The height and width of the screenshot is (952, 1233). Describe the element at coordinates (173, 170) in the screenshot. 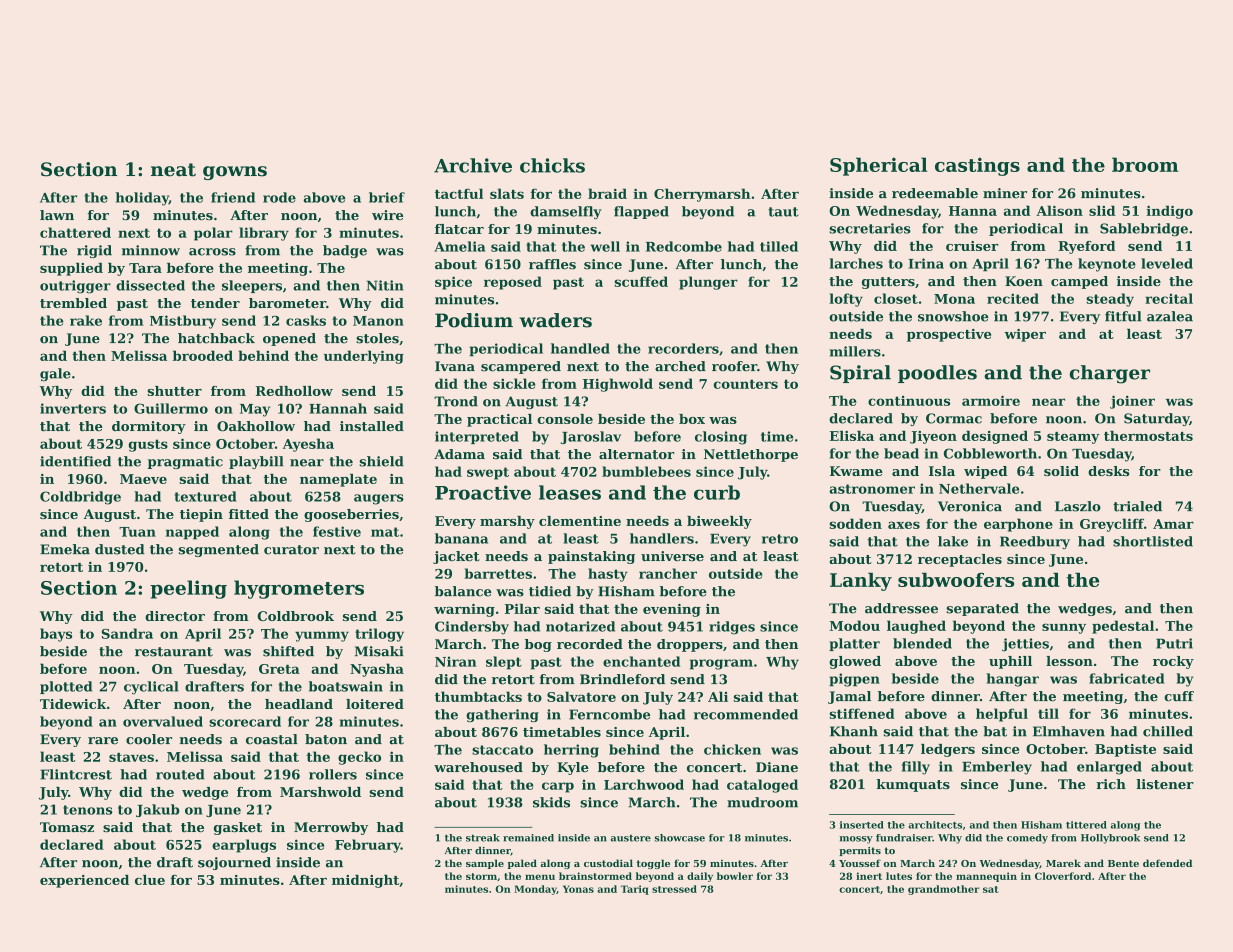

I see `neat` at that location.
